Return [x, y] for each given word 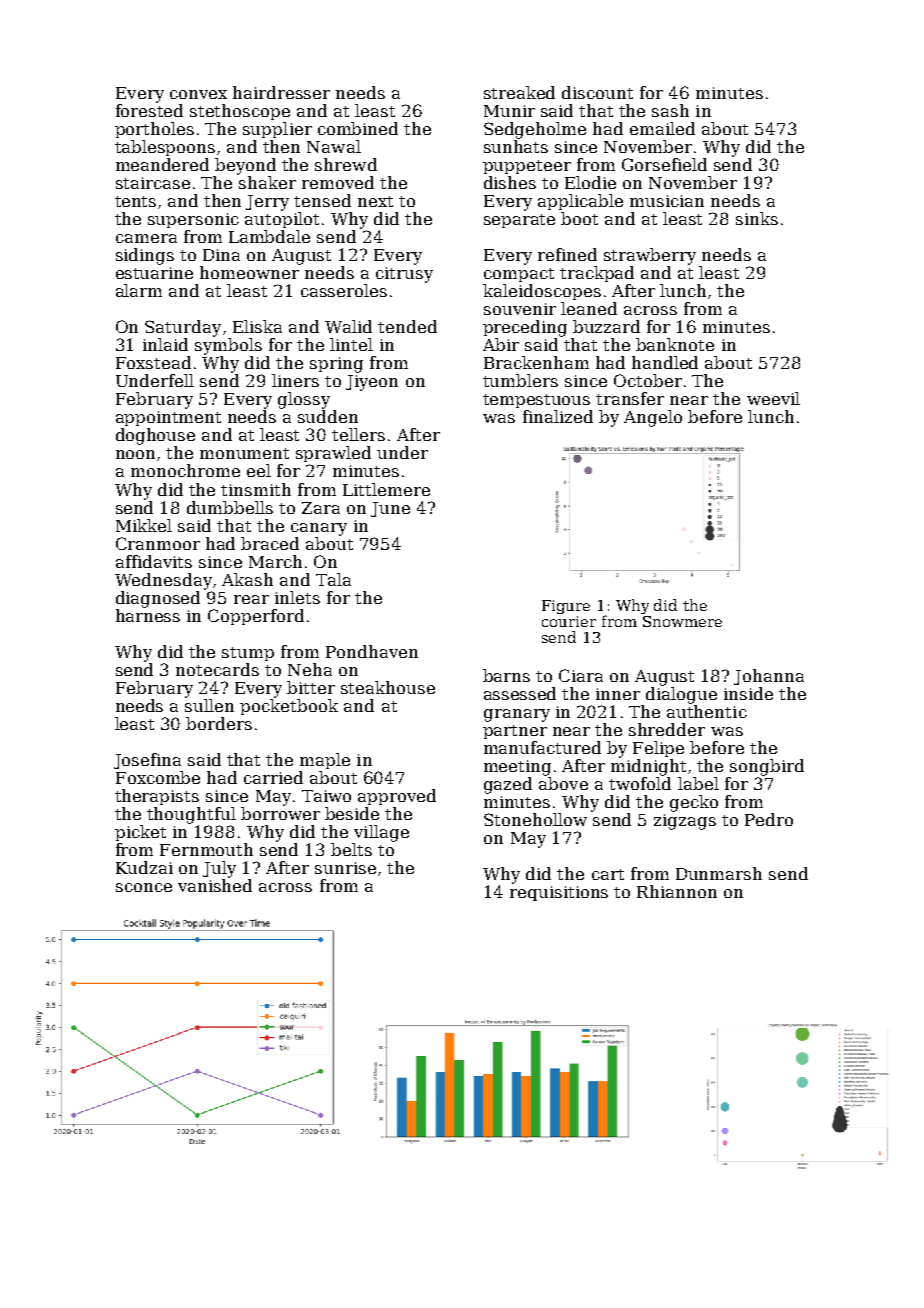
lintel [351, 344]
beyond [245, 166]
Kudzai [144, 867]
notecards [217, 669]
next [375, 201]
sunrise [345, 868]
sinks [757, 218]
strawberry [650, 256]
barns [506, 675]
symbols [228, 346]
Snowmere [682, 621]
